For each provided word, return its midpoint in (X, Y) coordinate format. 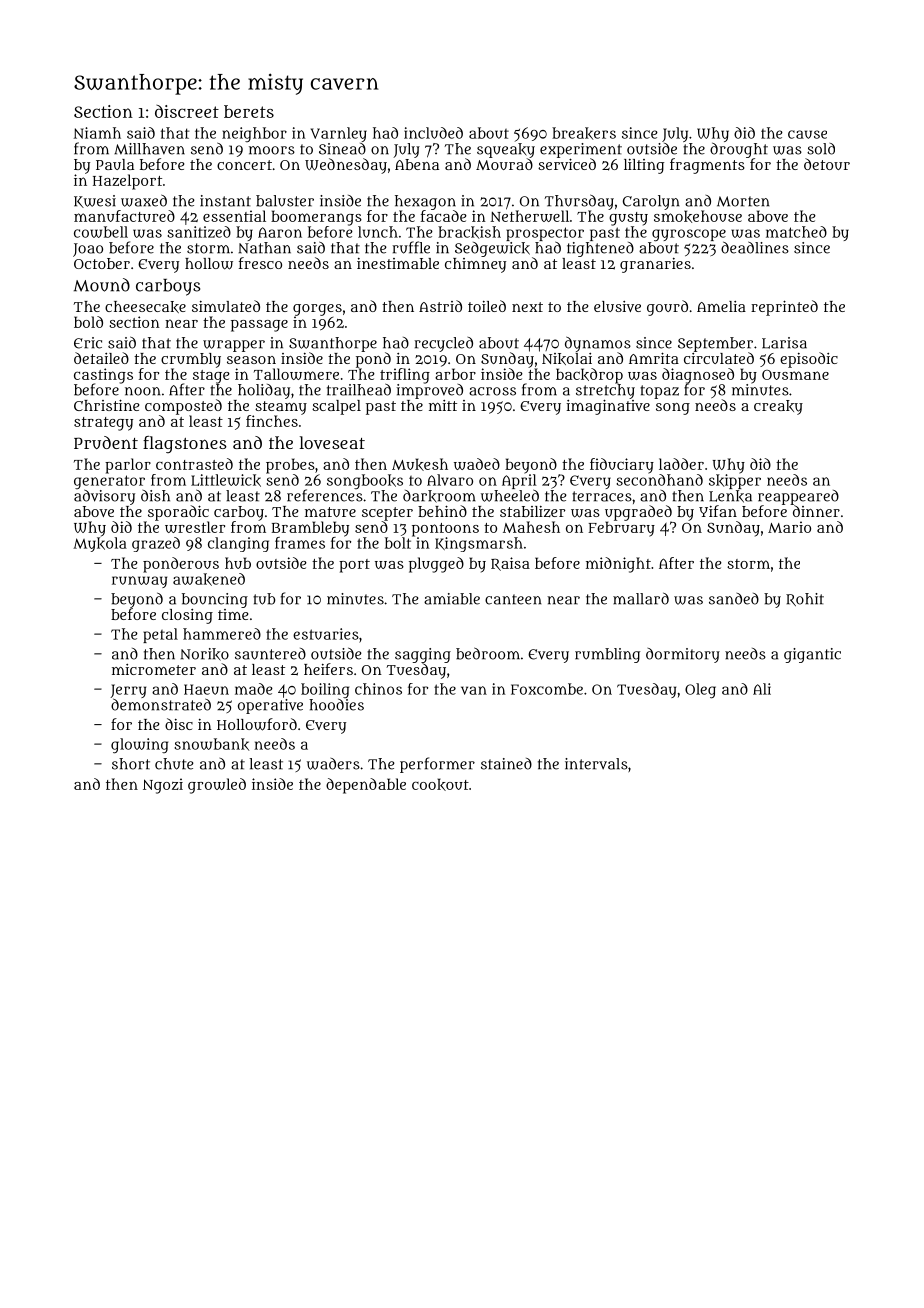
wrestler (195, 527)
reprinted (784, 308)
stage (211, 377)
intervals (596, 764)
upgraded (638, 513)
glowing (139, 746)
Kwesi (95, 201)
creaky (778, 407)
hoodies (336, 705)
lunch (378, 232)
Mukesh (420, 464)
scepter (387, 514)
